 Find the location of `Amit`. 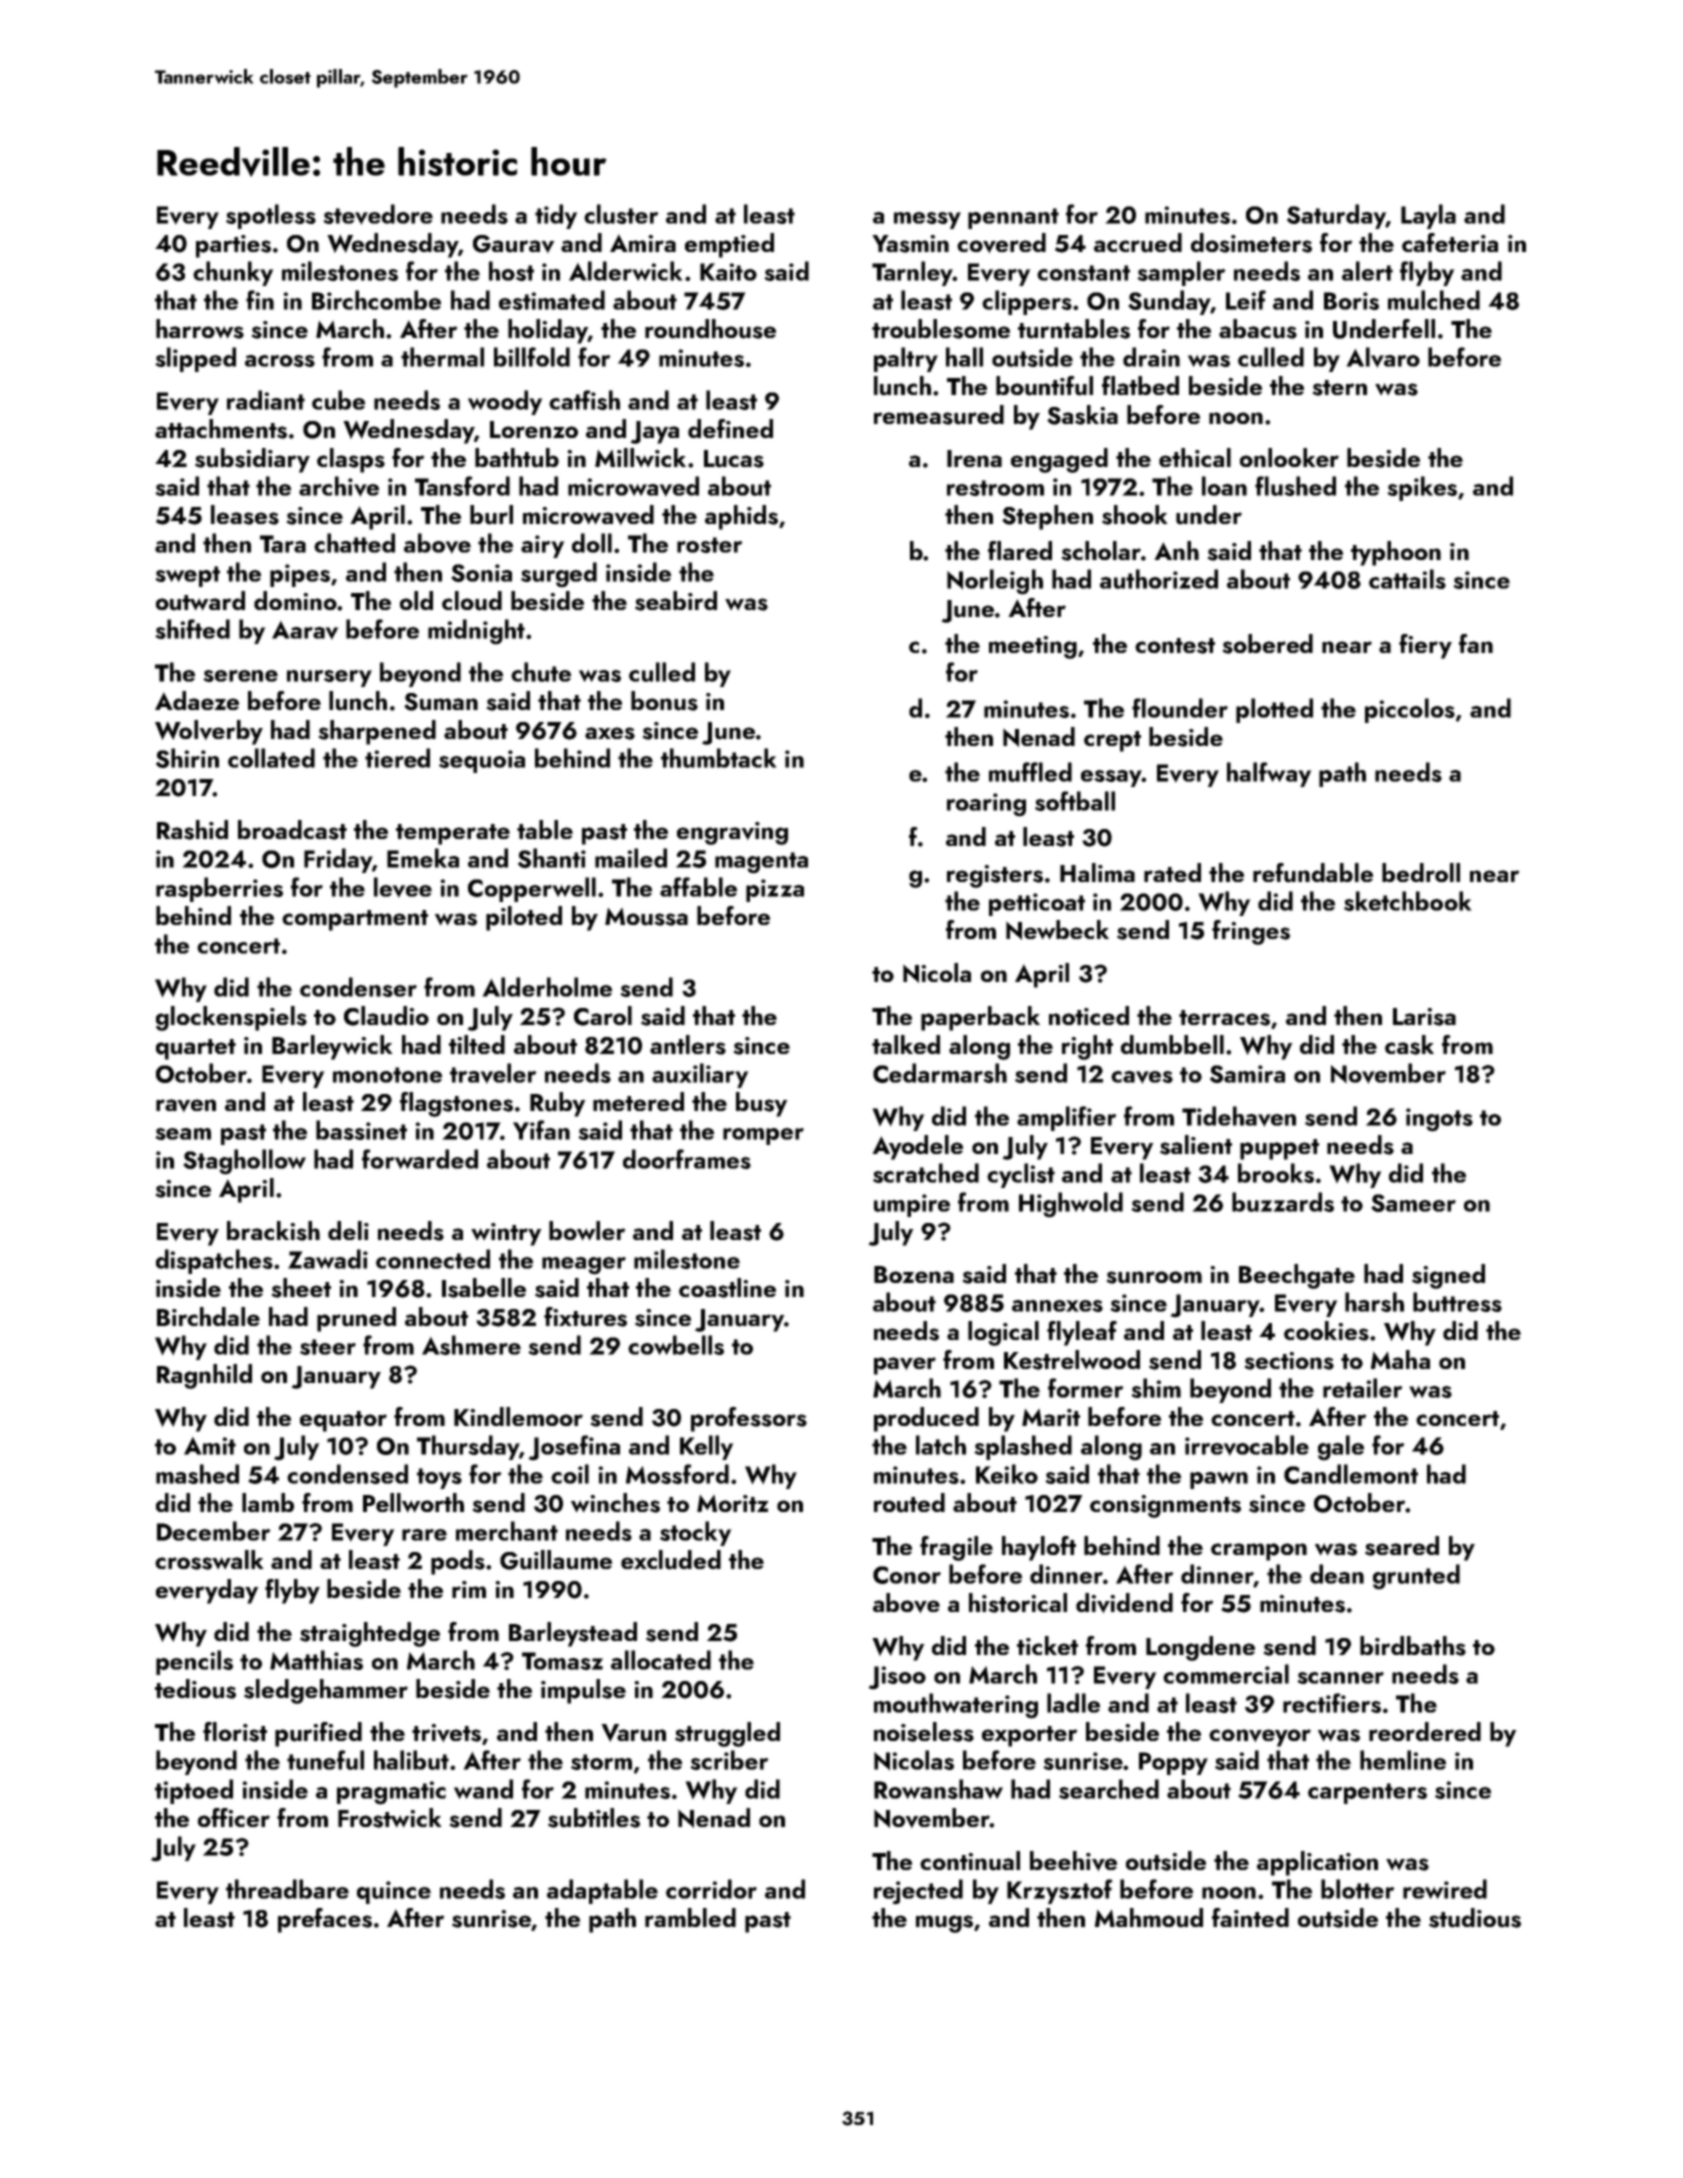

Amit is located at coordinates (210, 1445).
